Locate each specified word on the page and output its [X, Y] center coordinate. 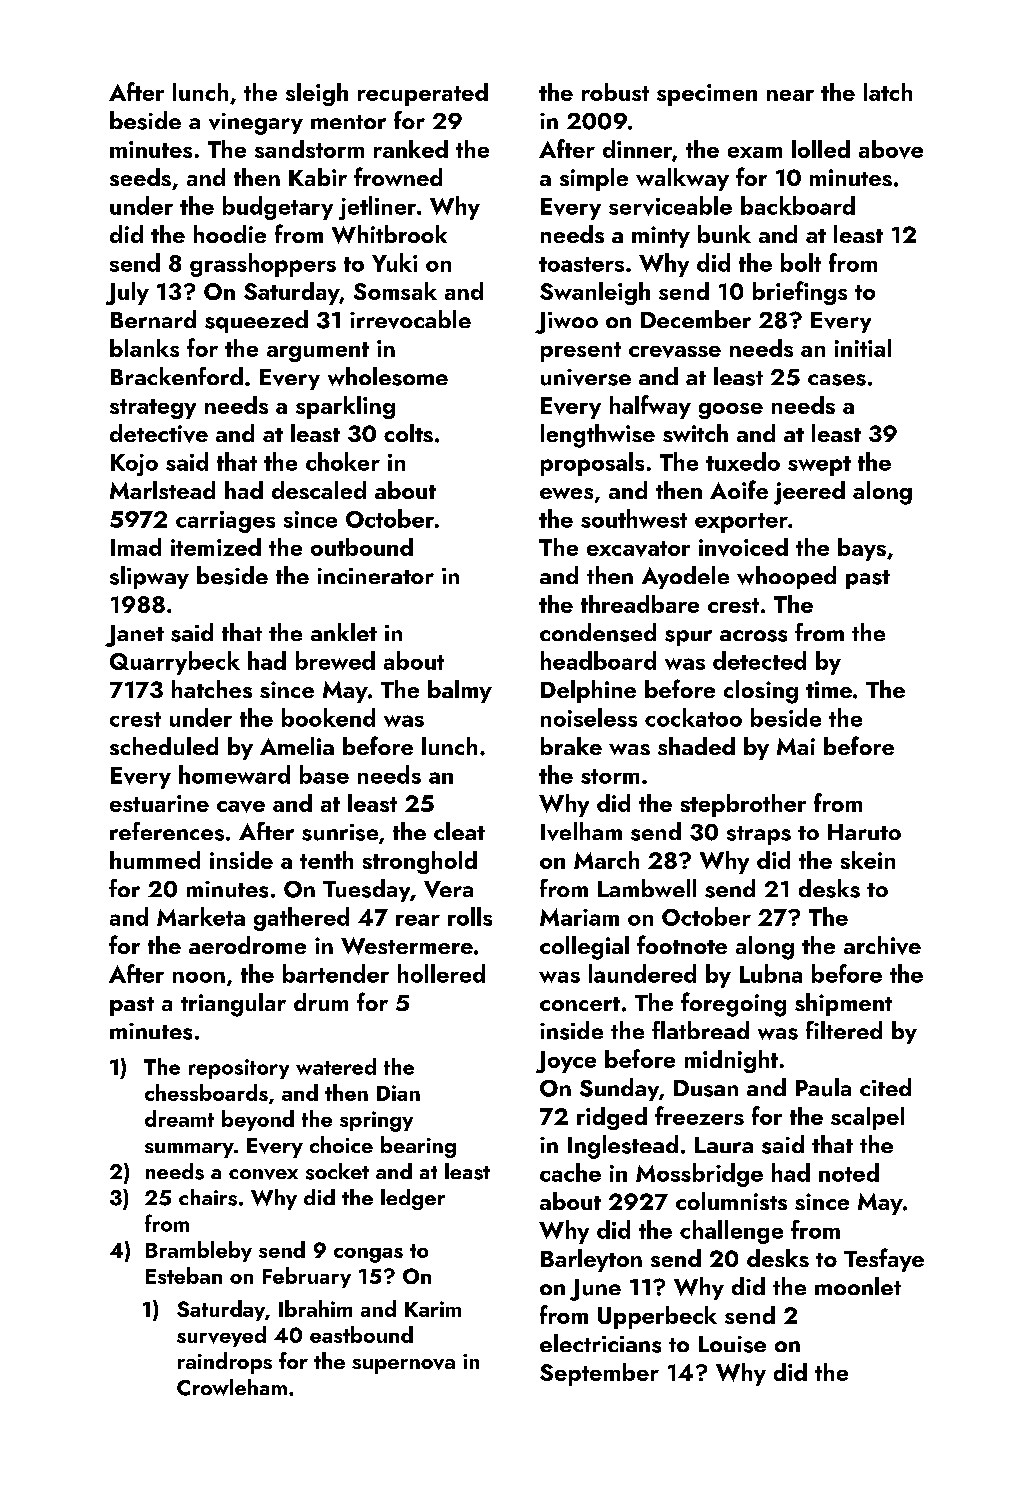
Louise [732, 1344]
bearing [418, 1147]
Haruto [864, 832]
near [790, 95]
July [127, 293]
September [599, 1374]
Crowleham [232, 1387]
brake [571, 746]
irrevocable [410, 319]
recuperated [423, 94]
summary [189, 1150]
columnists [731, 1201]
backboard [798, 205]
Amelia [297, 746]
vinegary [256, 124]
